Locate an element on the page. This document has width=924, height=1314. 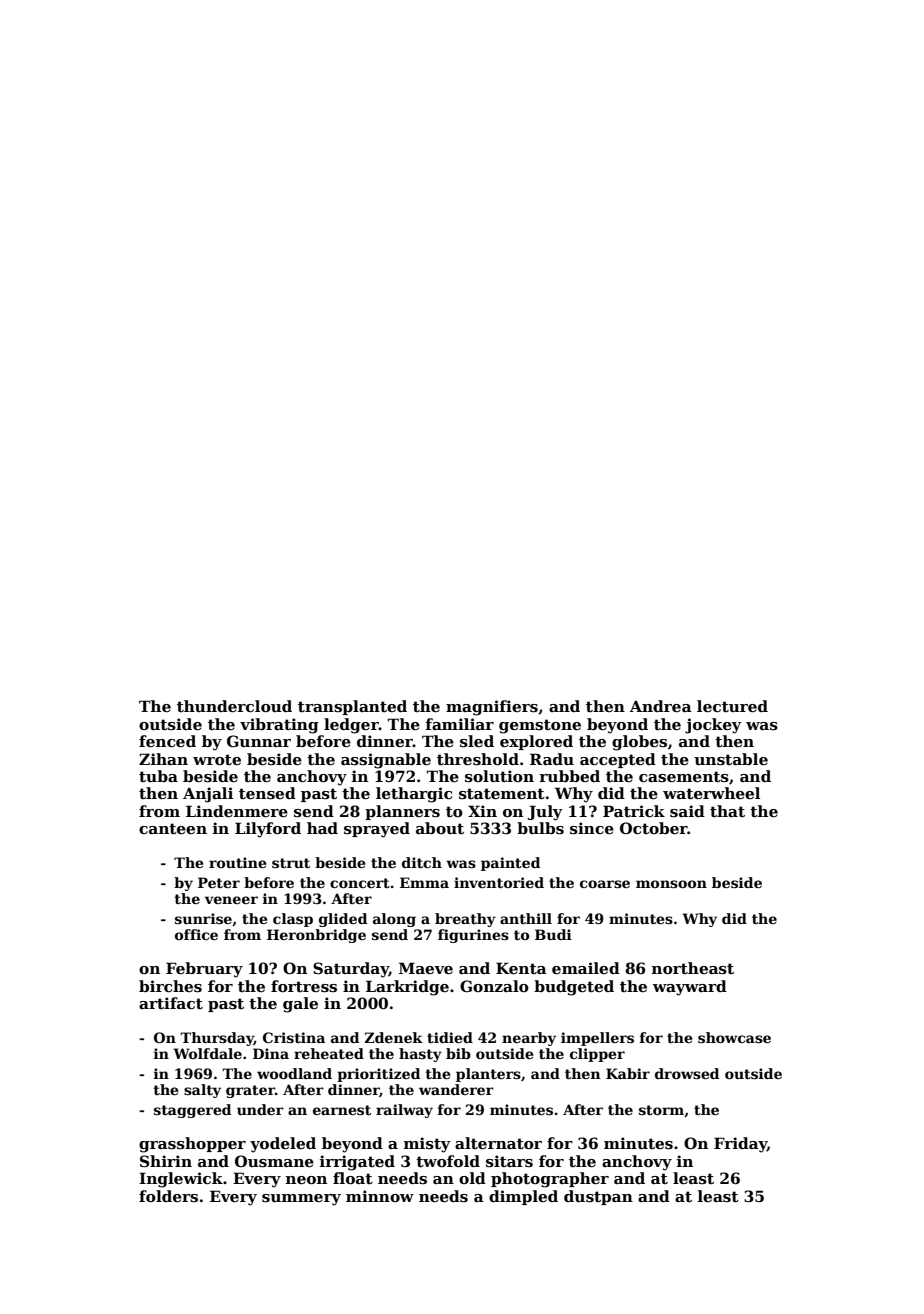
northeast is located at coordinates (693, 968).
